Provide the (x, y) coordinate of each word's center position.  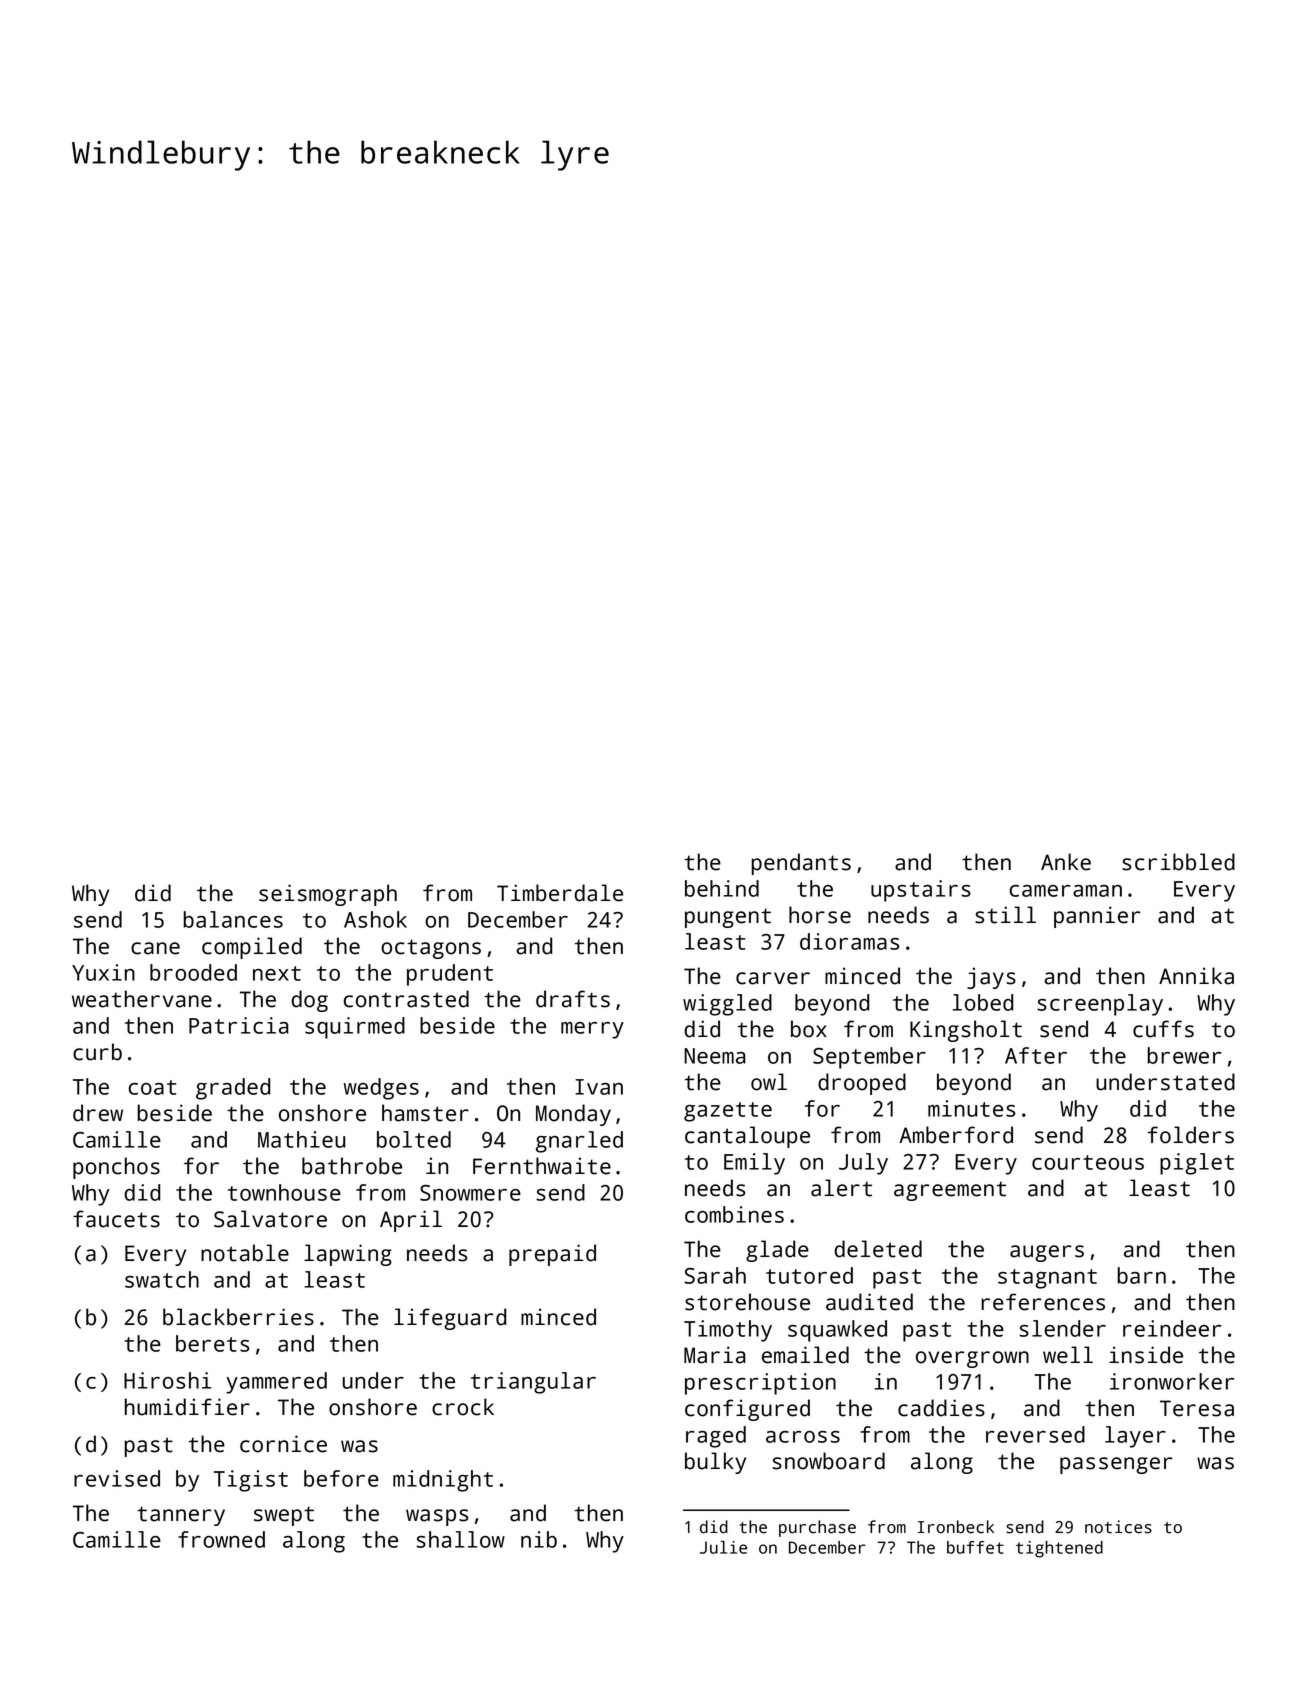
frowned (221, 1539)
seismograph (328, 895)
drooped (862, 1084)
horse (820, 915)
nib (539, 1539)
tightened (1059, 1549)
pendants (801, 864)
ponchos (116, 1168)
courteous (1088, 1162)
